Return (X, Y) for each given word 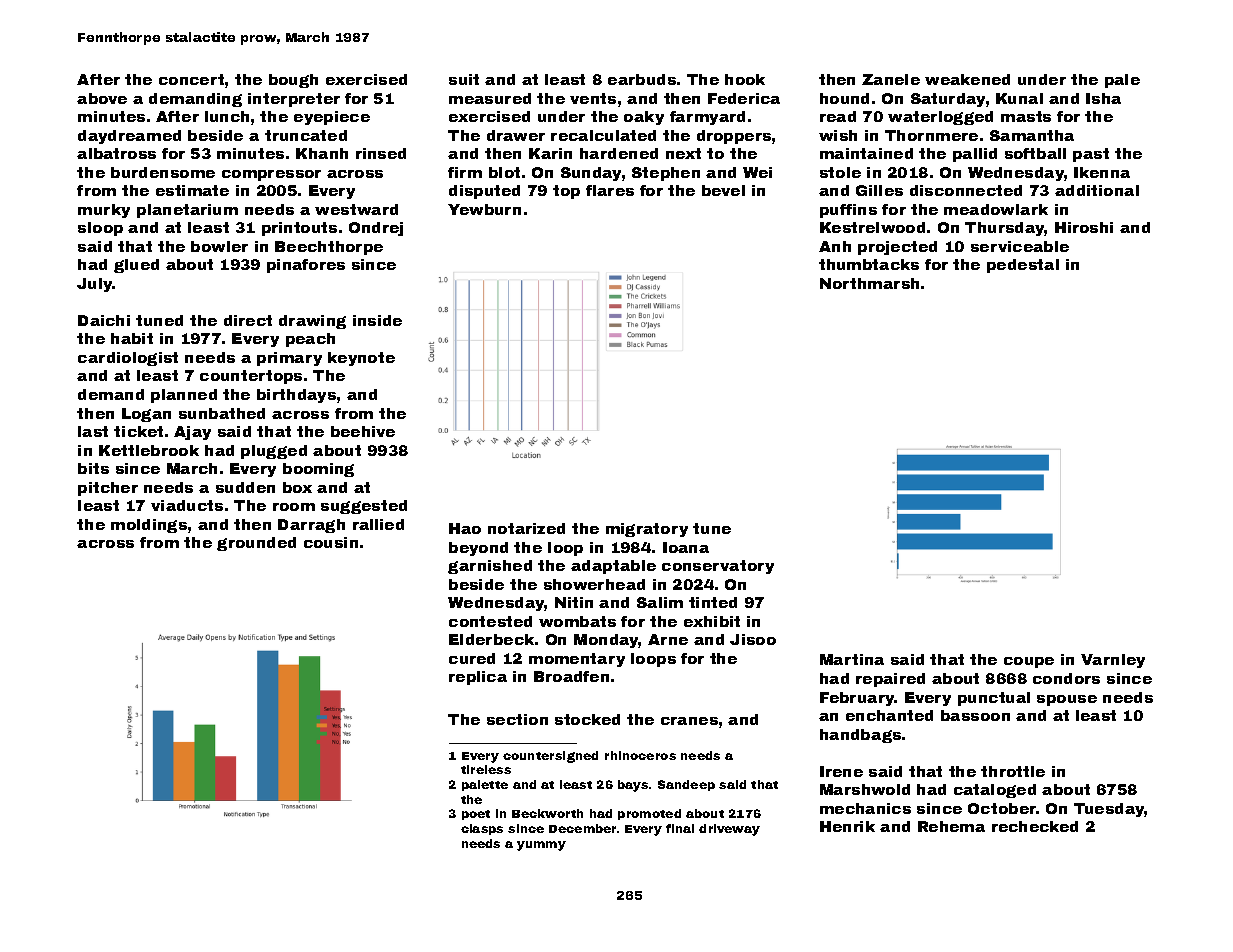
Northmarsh (869, 283)
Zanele (891, 79)
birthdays (296, 396)
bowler (219, 246)
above (102, 98)
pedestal (1023, 266)
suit (464, 79)
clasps (482, 829)
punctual (994, 699)
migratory (647, 530)
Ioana (686, 547)
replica (478, 678)
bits (93, 468)
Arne (668, 639)
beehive (363, 431)
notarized (526, 528)
